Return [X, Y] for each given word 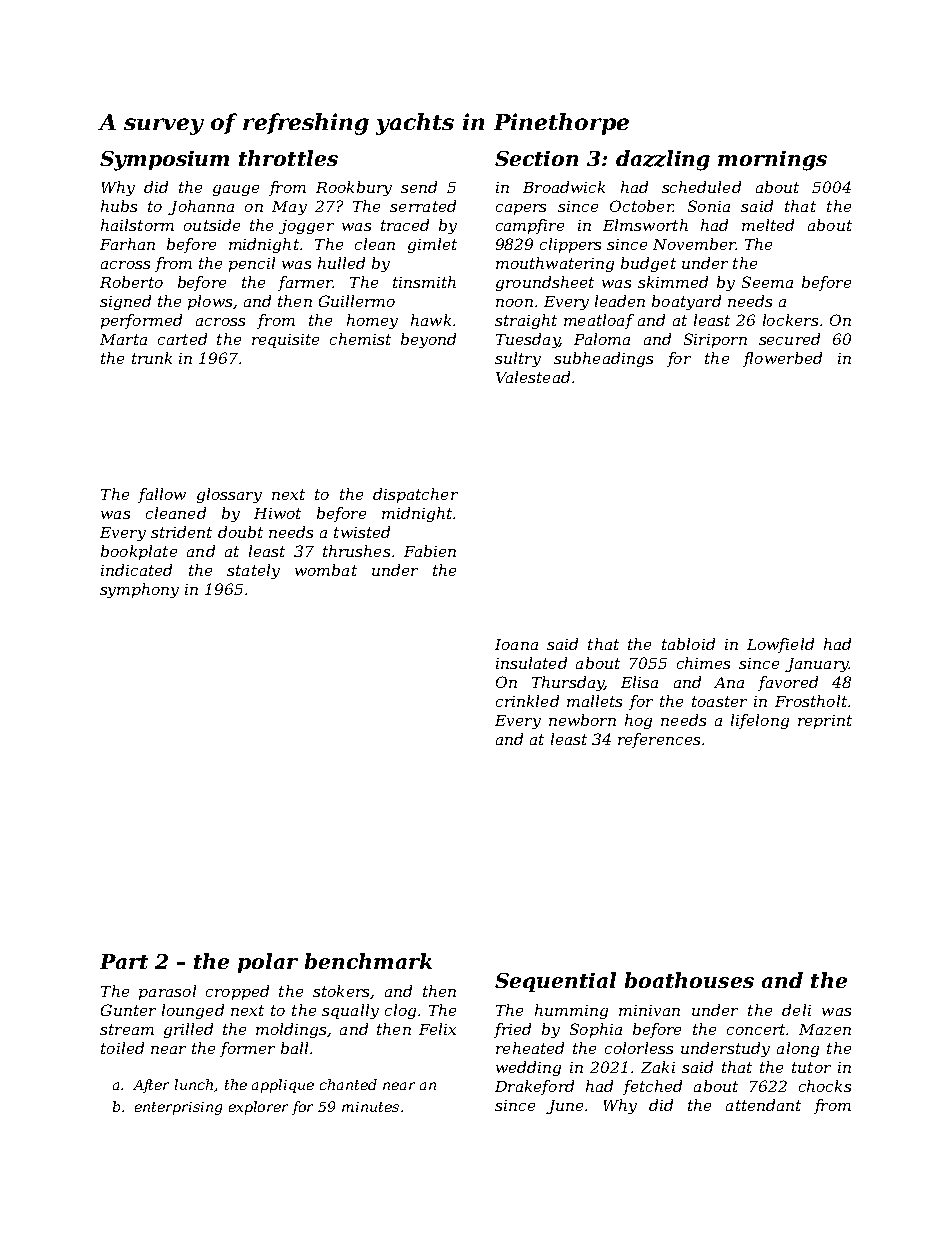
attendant [763, 1105]
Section [536, 158]
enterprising [178, 1108]
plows [210, 302]
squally [350, 1011]
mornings [772, 161]
